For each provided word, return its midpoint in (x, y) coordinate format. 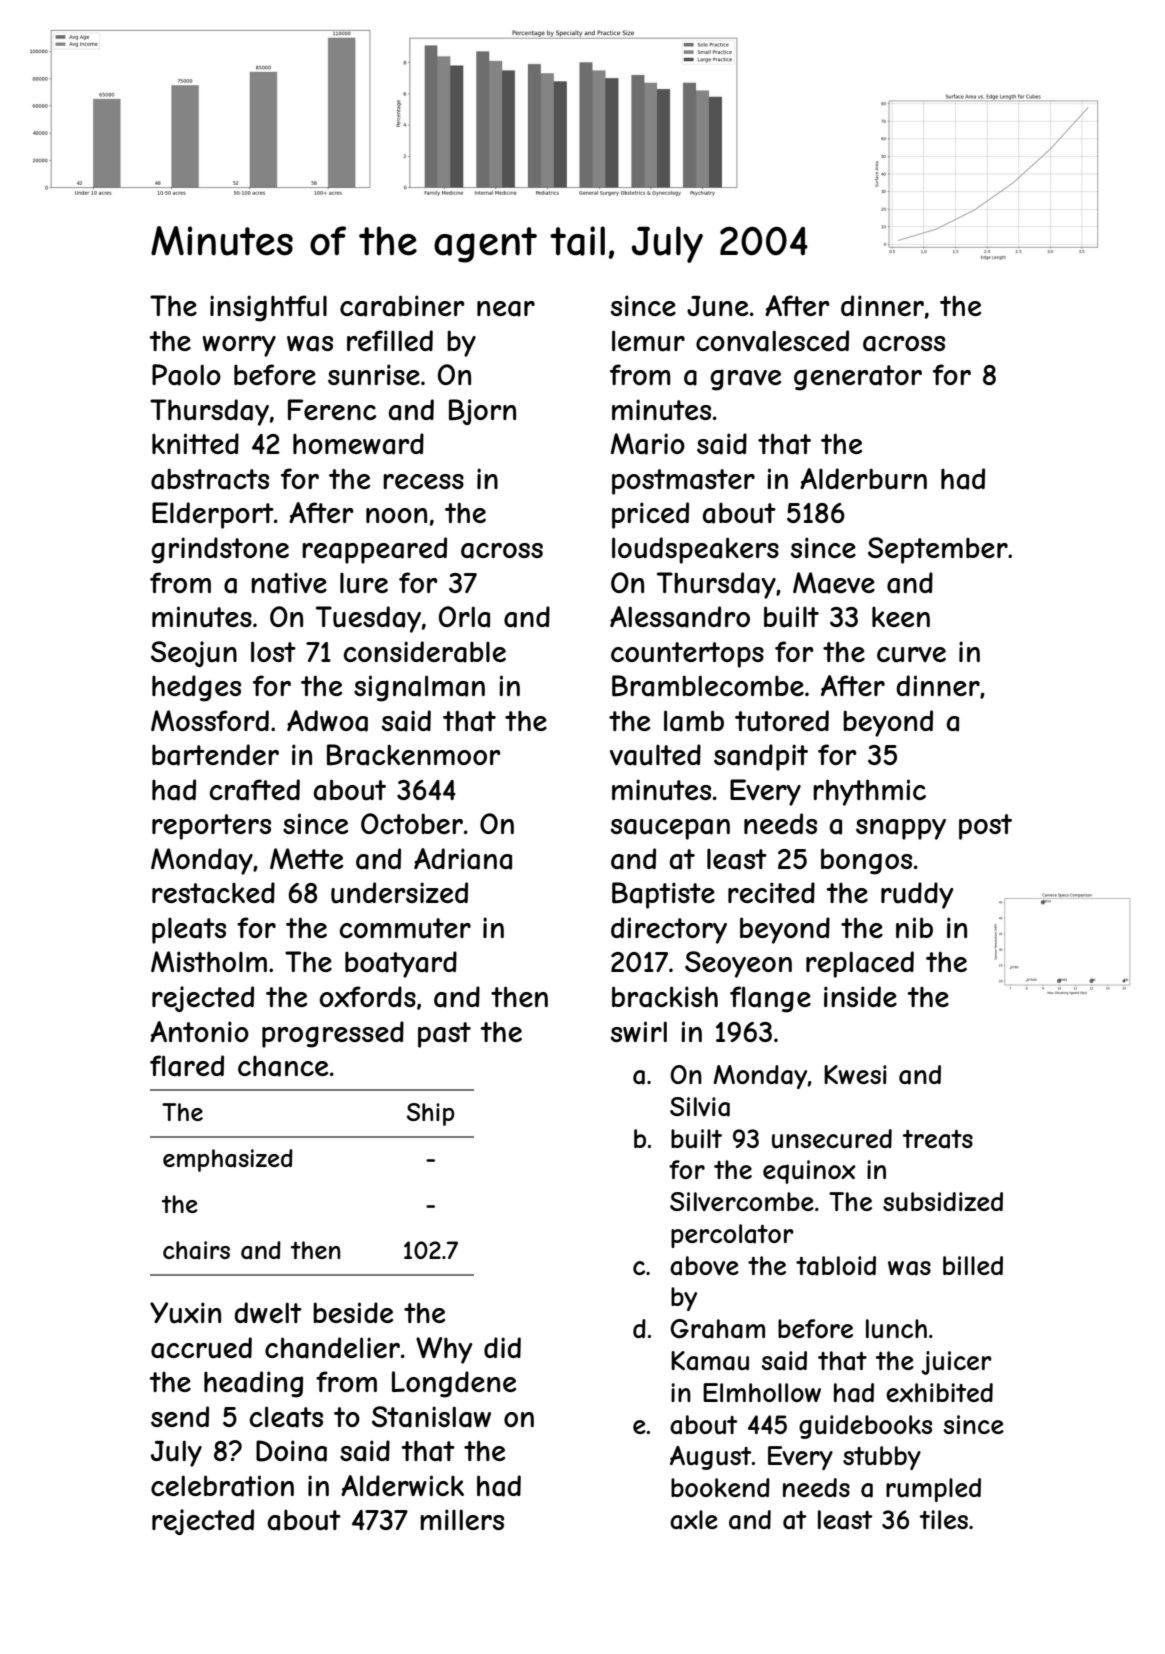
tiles (944, 1519)
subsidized (943, 1202)
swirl (639, 1031)
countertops (687, 655)
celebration (222, 1486)
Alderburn (863, 479)
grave (745, 380)
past (444, 1035)
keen (901, 617)
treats (938, 1139)
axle (694, 1520)
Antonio (199, 1031)
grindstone (220, 550)
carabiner (402, 306)
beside (353, 1312)
